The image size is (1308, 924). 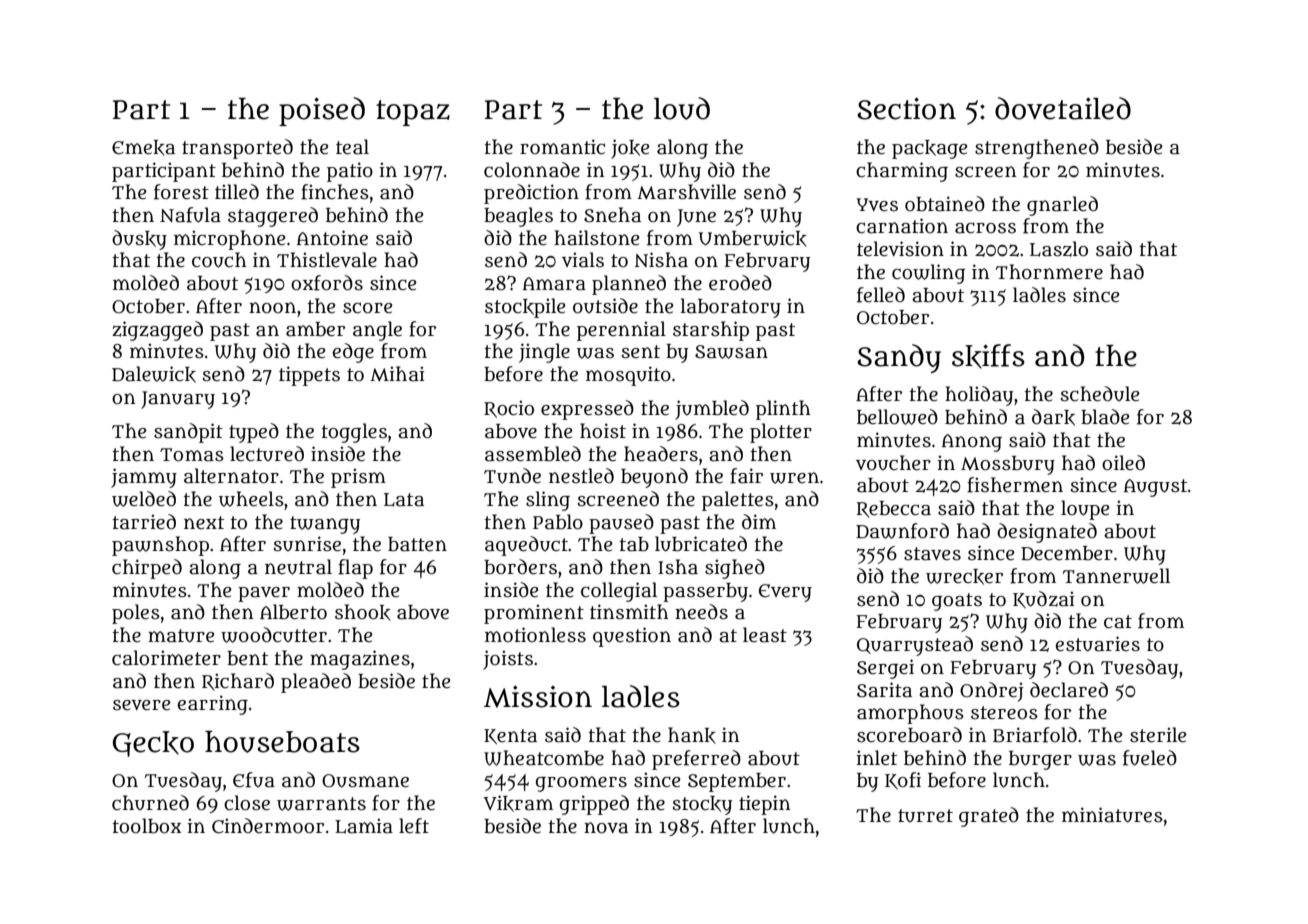 What do you see at coordinates (1100, 394) in the document?
I see `schedule` at bounding box center [1100, 394].
